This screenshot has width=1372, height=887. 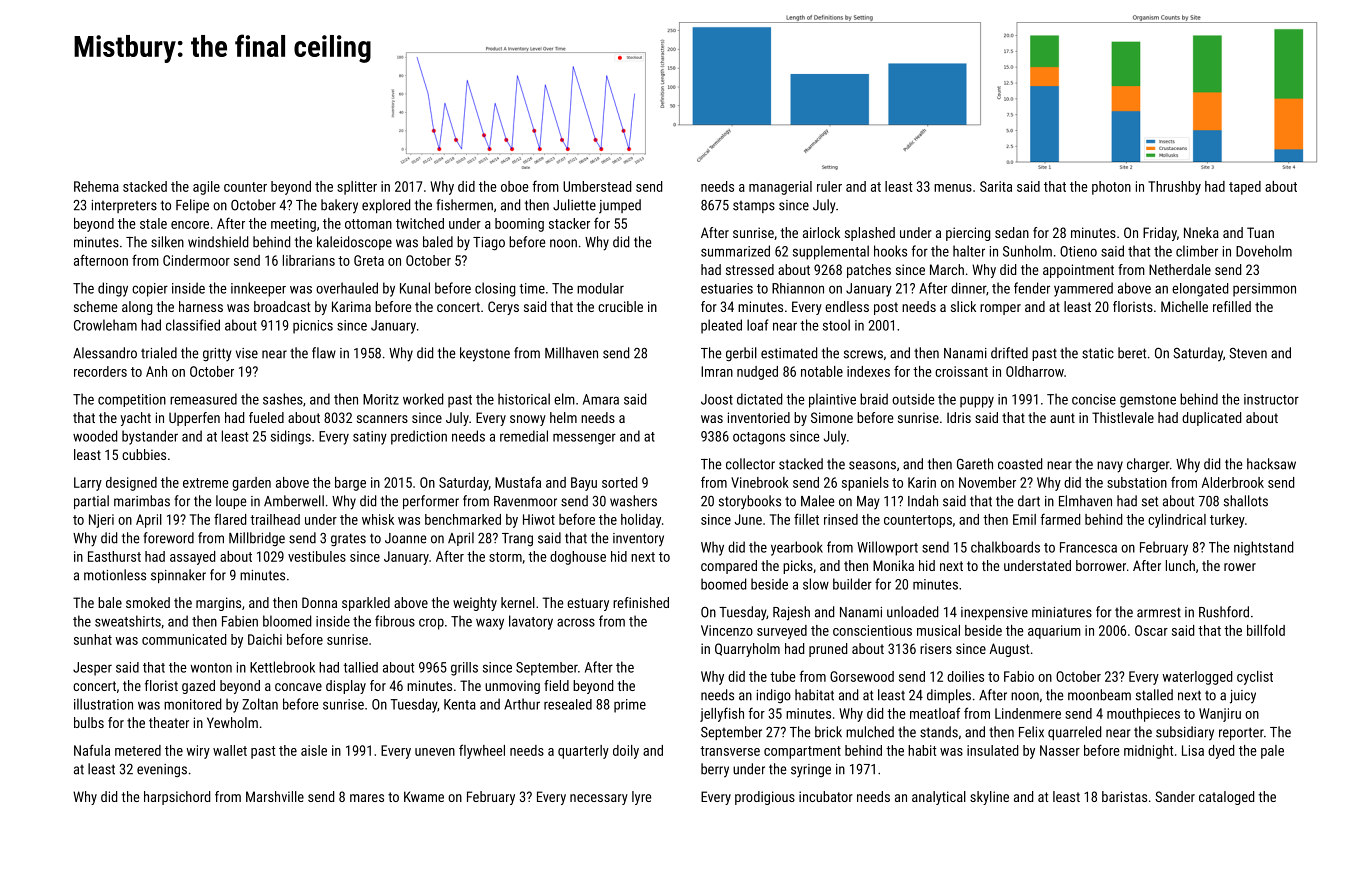 What do you see at coordinates (774, 696) in the screenshot?
I see `indigo` at bounding box center [774, 696].
